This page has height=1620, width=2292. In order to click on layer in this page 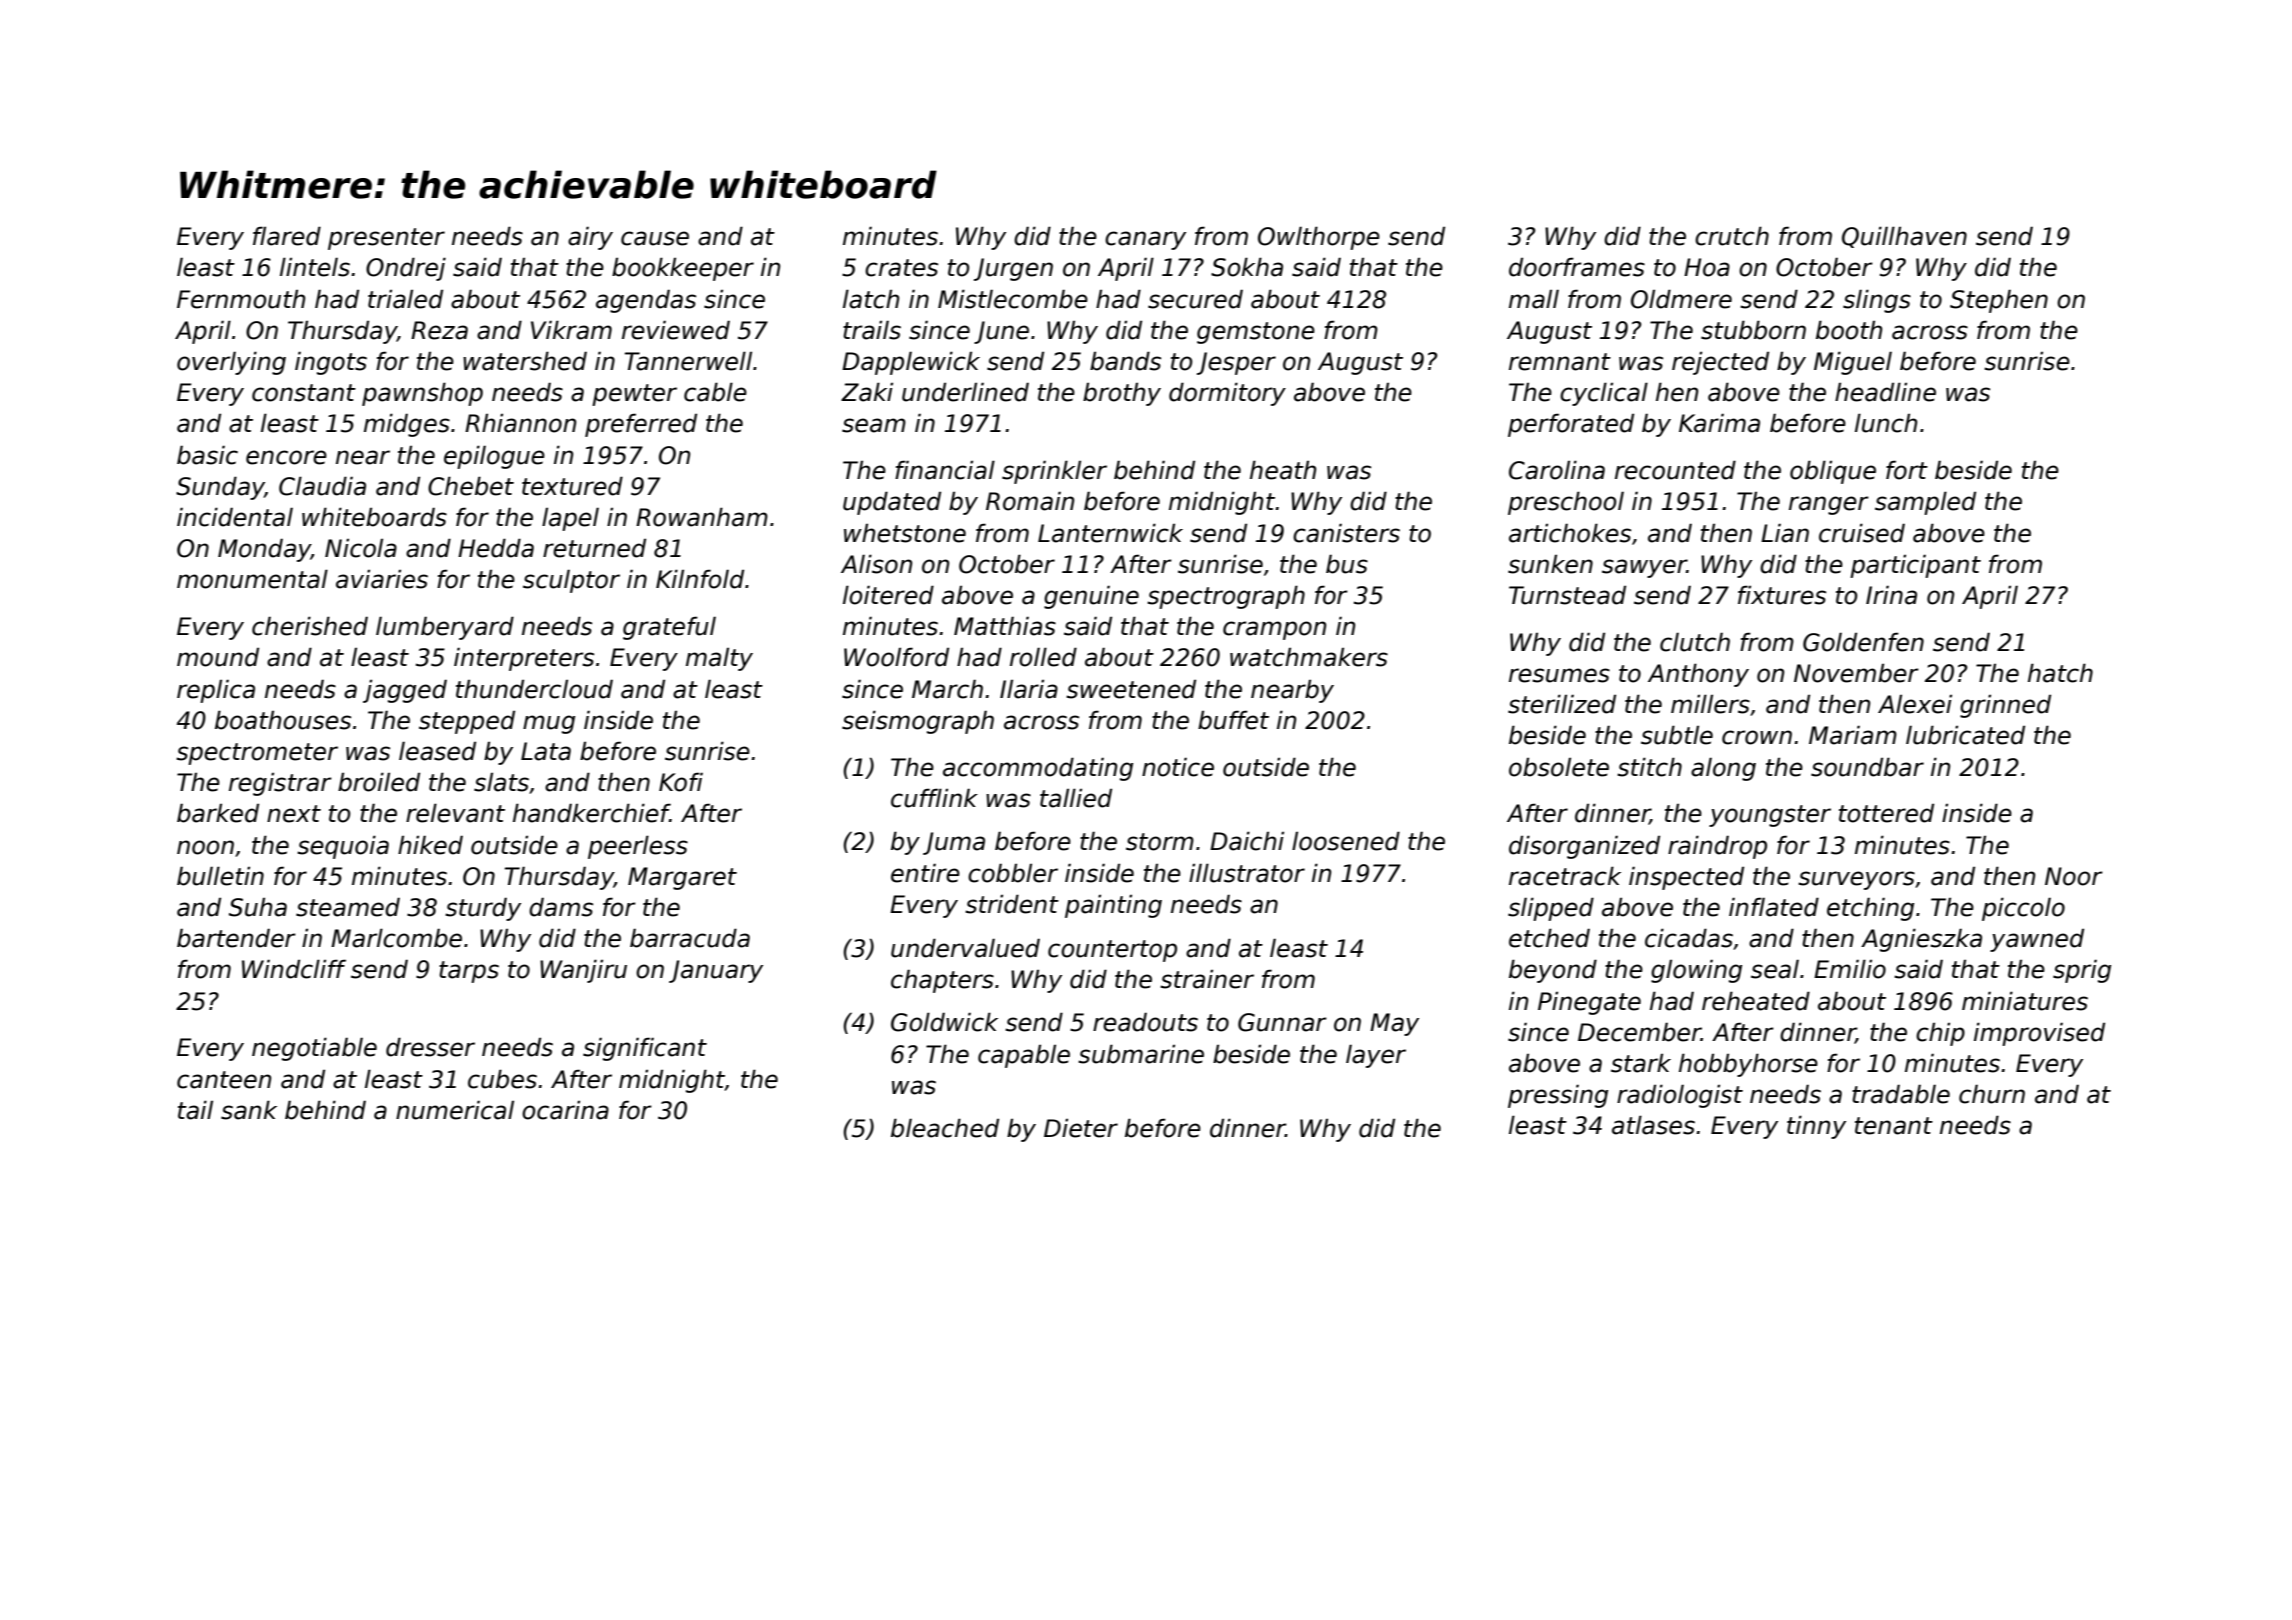, I will do `click(1376, 1056)`.
